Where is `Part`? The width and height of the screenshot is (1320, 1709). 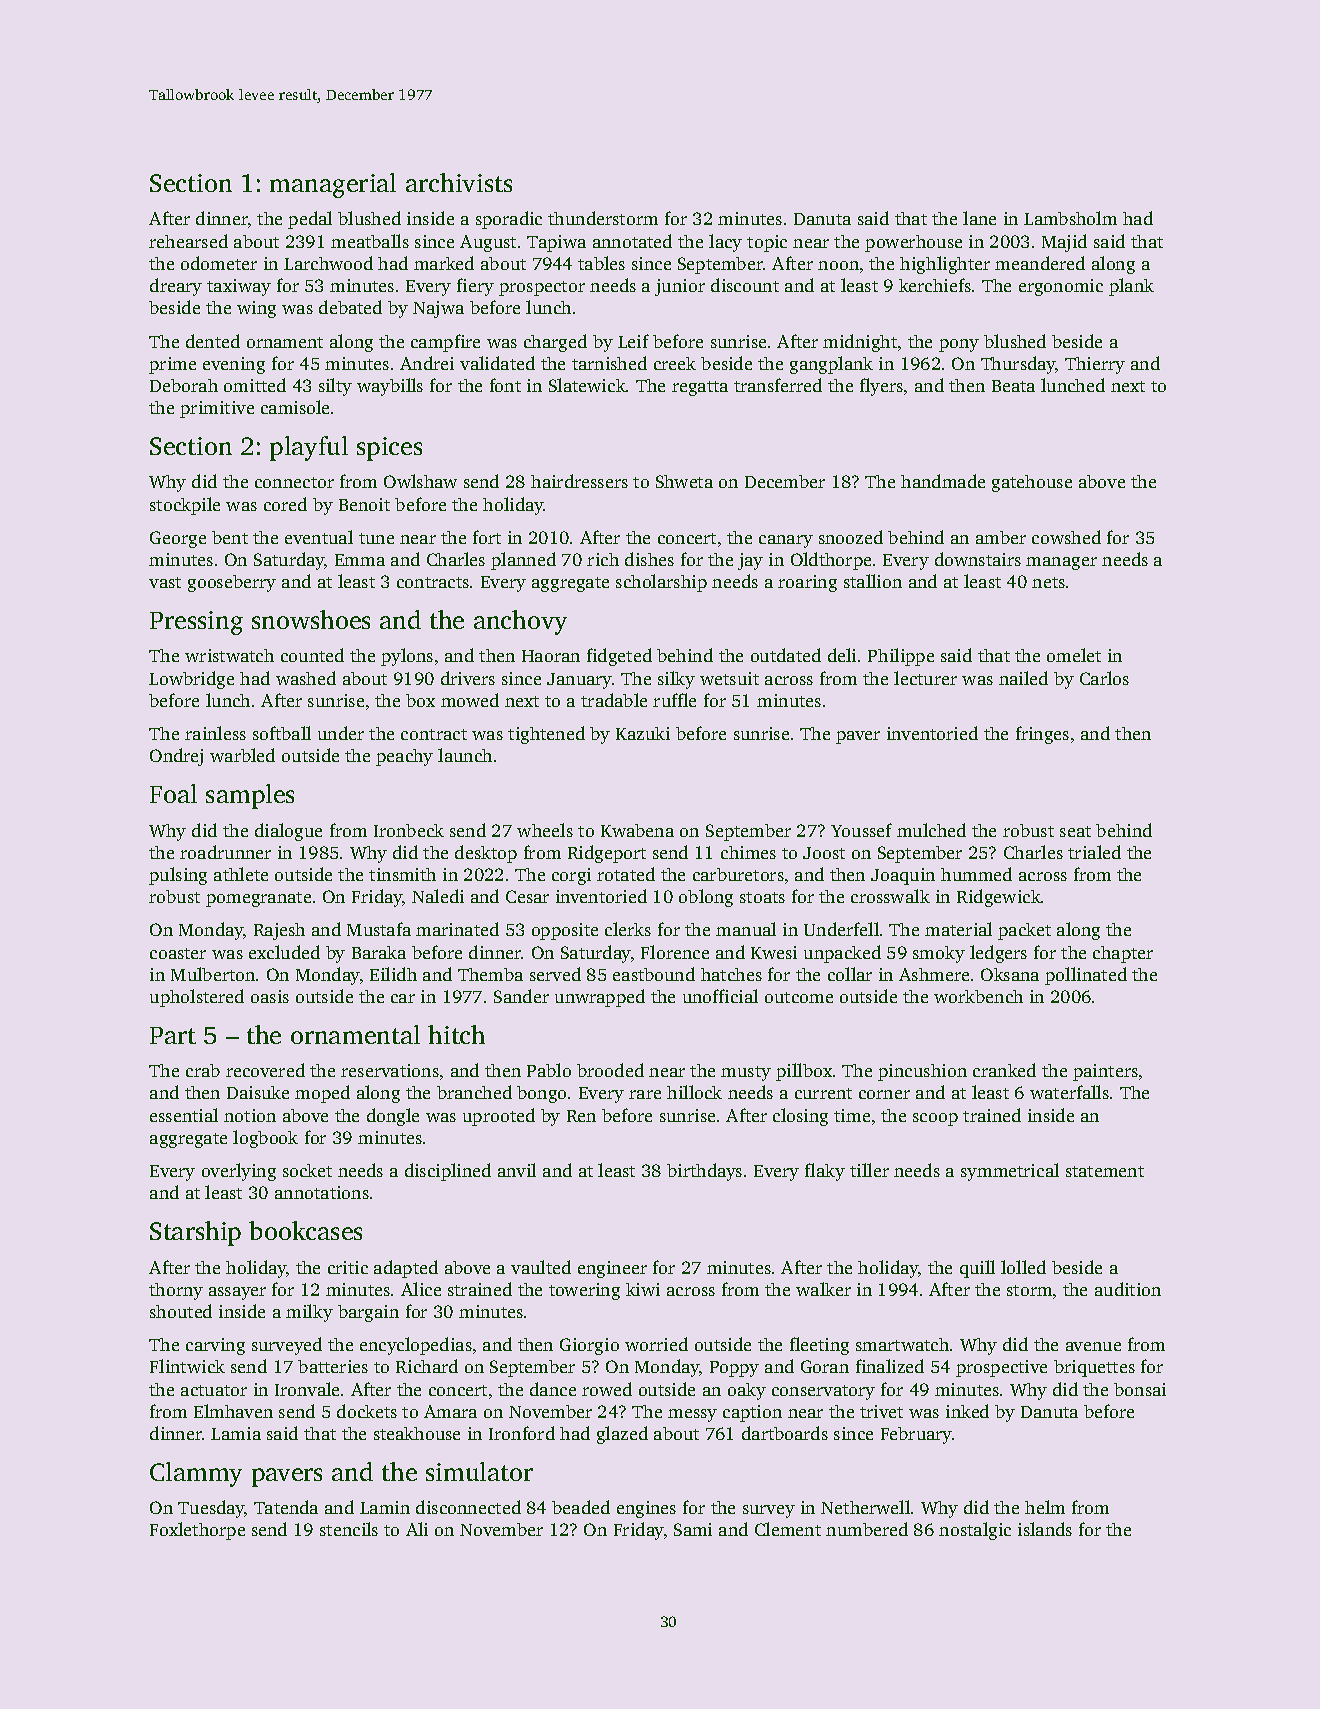
Part is located at coordinates (173, 1035).
